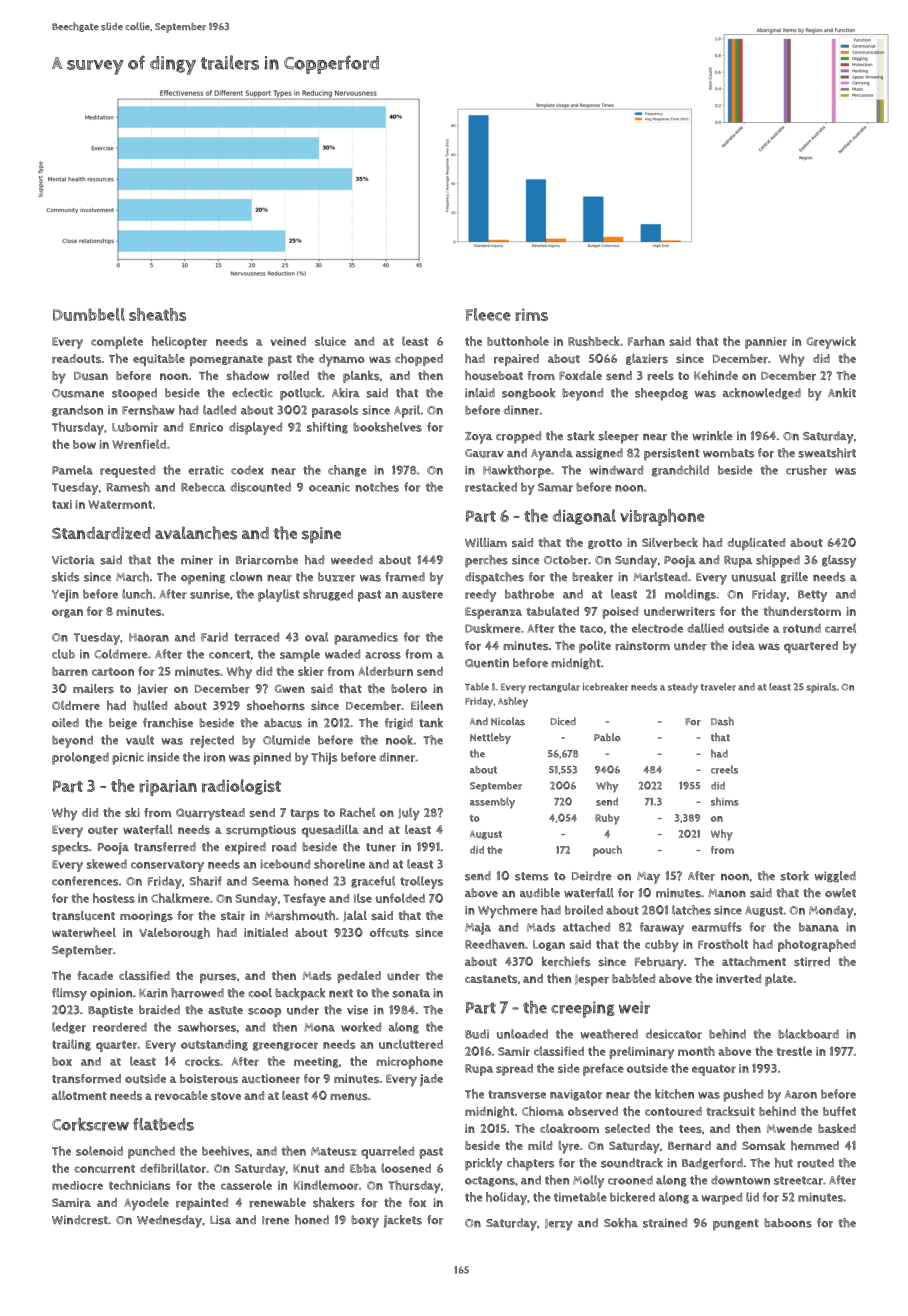  Describe the element at coordinates (821, 688) in the screenshot. I see `spirals` at that location.
